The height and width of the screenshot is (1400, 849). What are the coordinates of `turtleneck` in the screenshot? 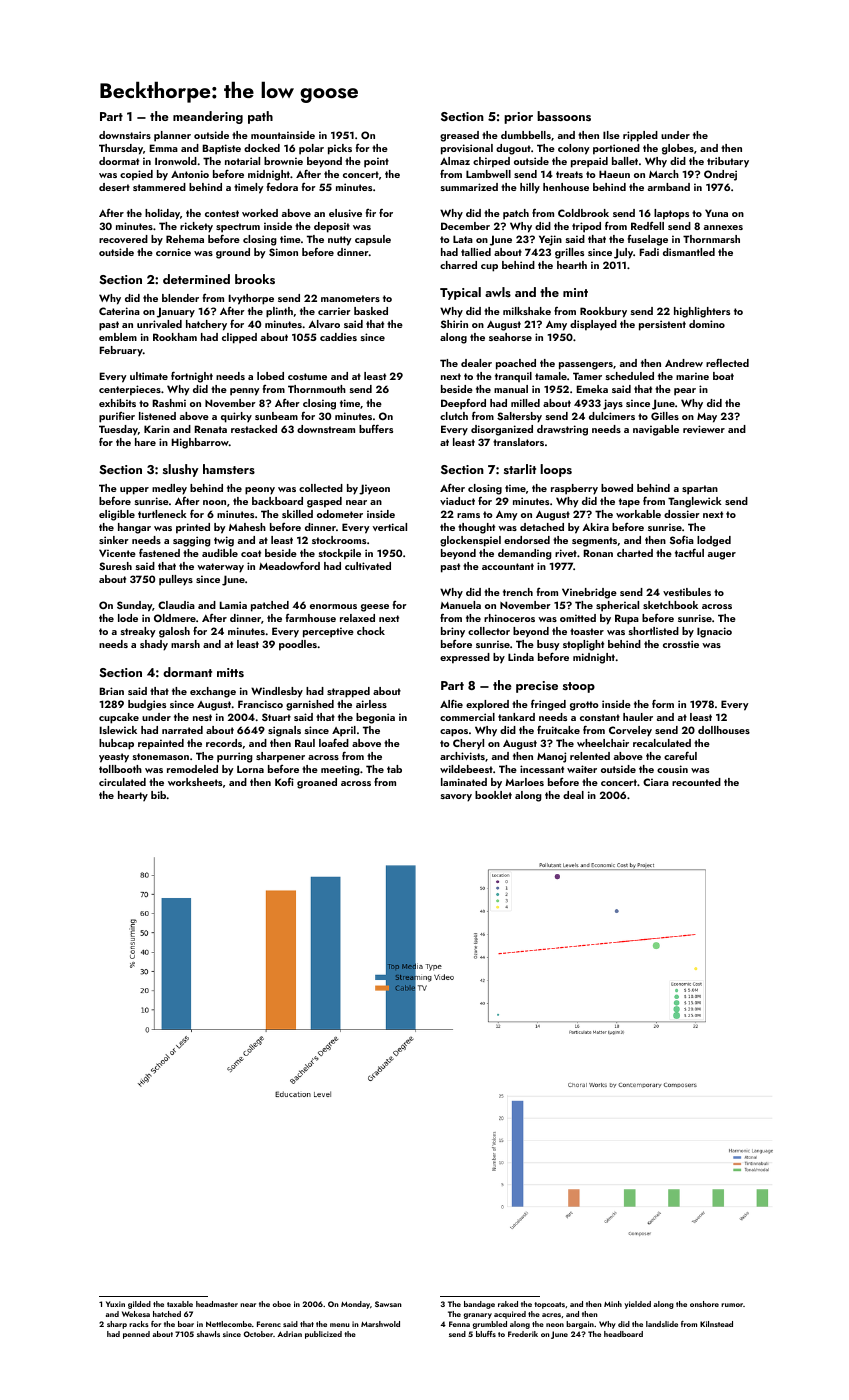 It's located at (162, 514).
